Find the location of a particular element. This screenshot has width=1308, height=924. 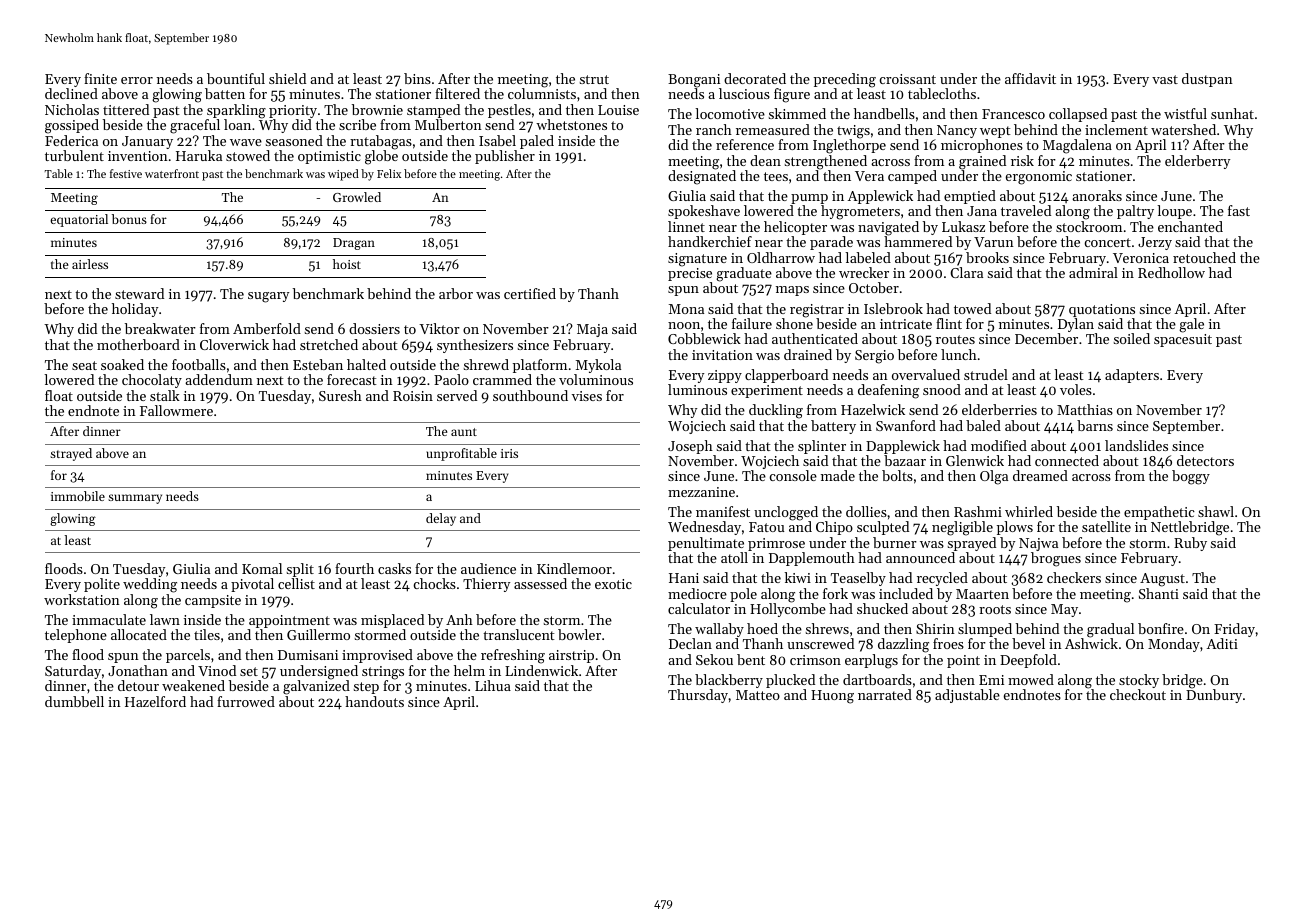

publisher is located at coordinates (505, 157).
